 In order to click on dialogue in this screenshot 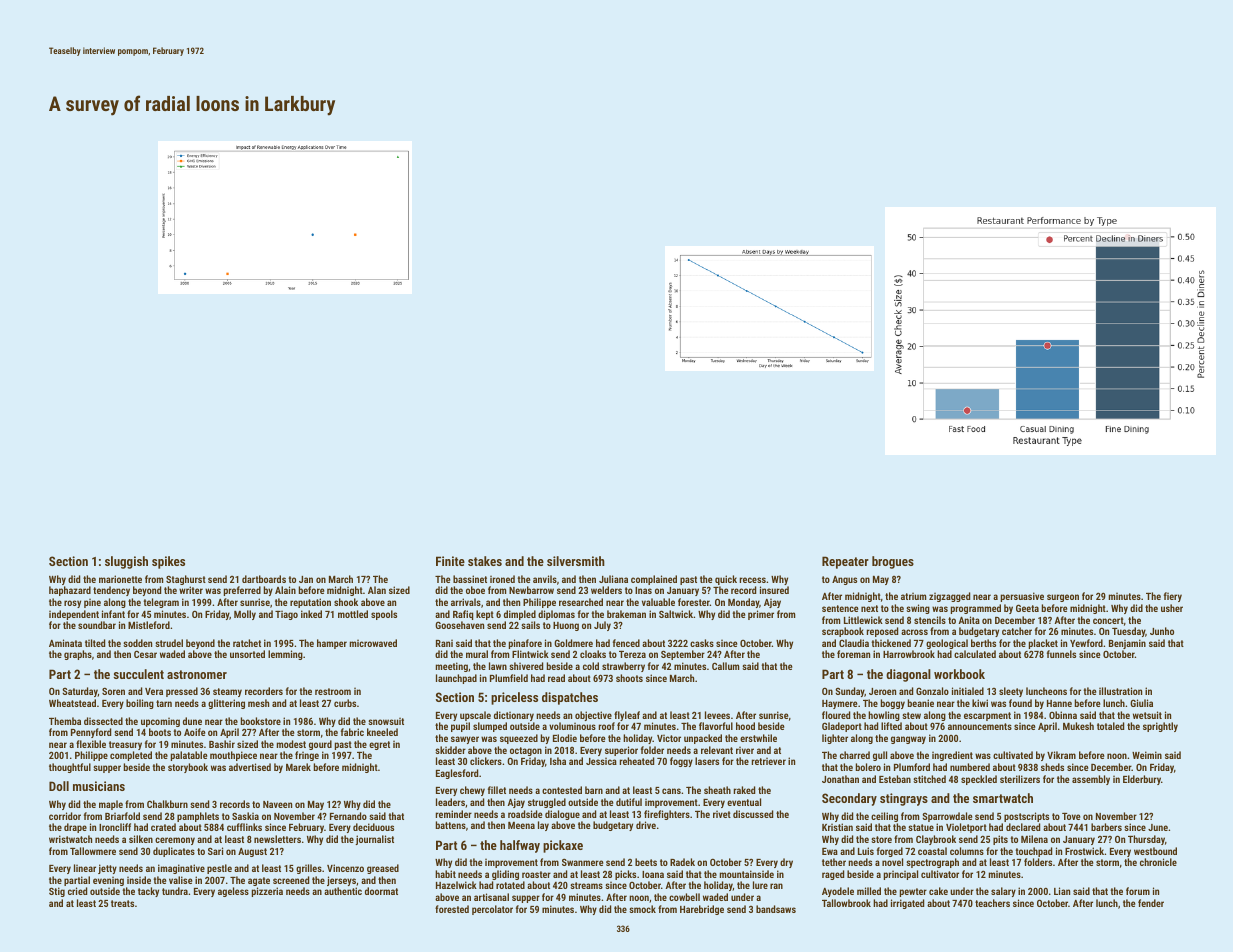, I will do `click(562, 815)`.
